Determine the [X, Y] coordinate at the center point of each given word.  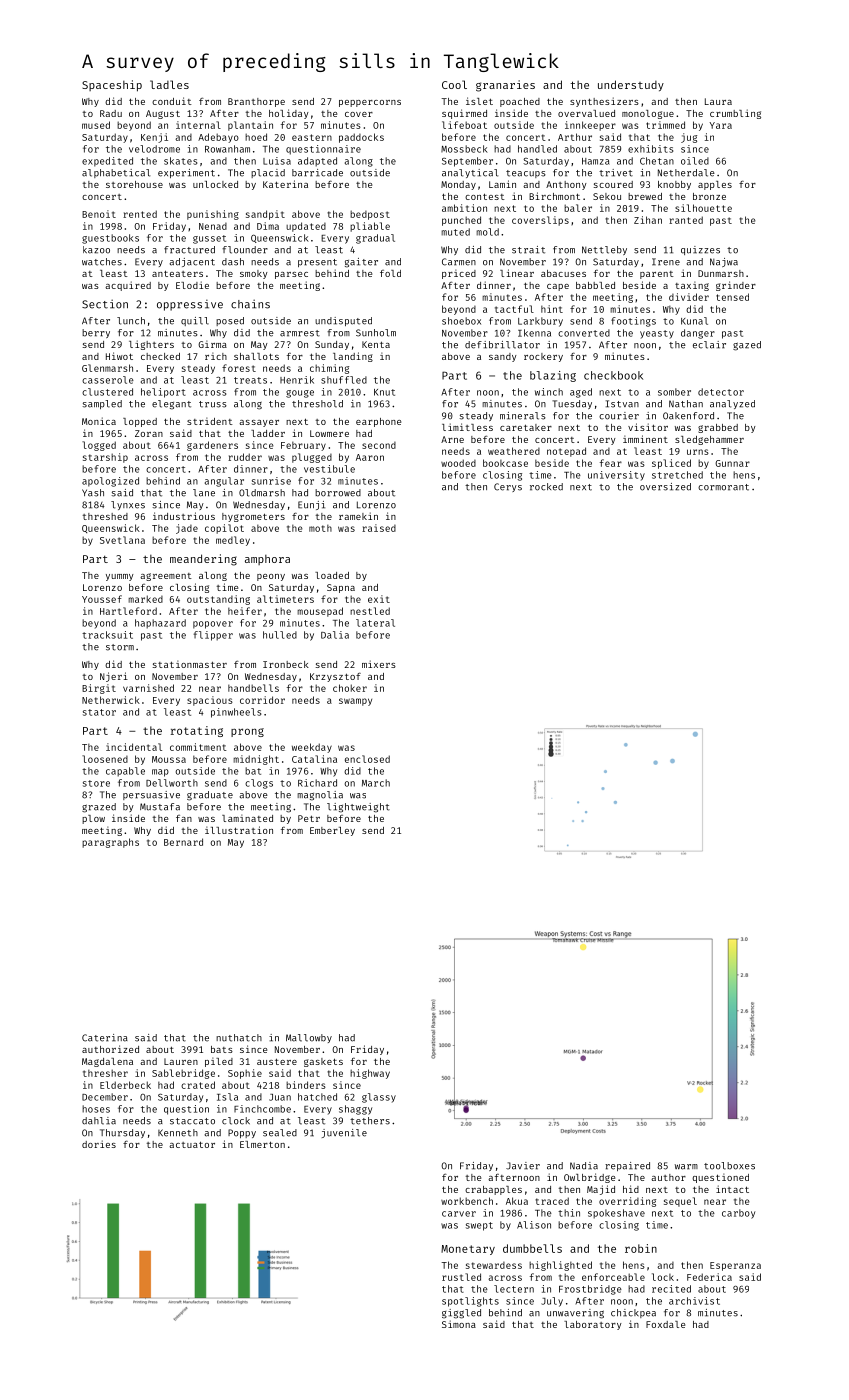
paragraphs [110, 843]
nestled [370, 611]
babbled [595, 285]
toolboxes [729, 1166]
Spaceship [112, 86]
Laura [718, 101]
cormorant [723, 487]
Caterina [105, 1038]
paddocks [361, 138]
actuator [192, 1144]
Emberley [332, 831]
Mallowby [309, 1038]
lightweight [358, 808]
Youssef [102, 599]
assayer [259, 423]
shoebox [461, 321]
